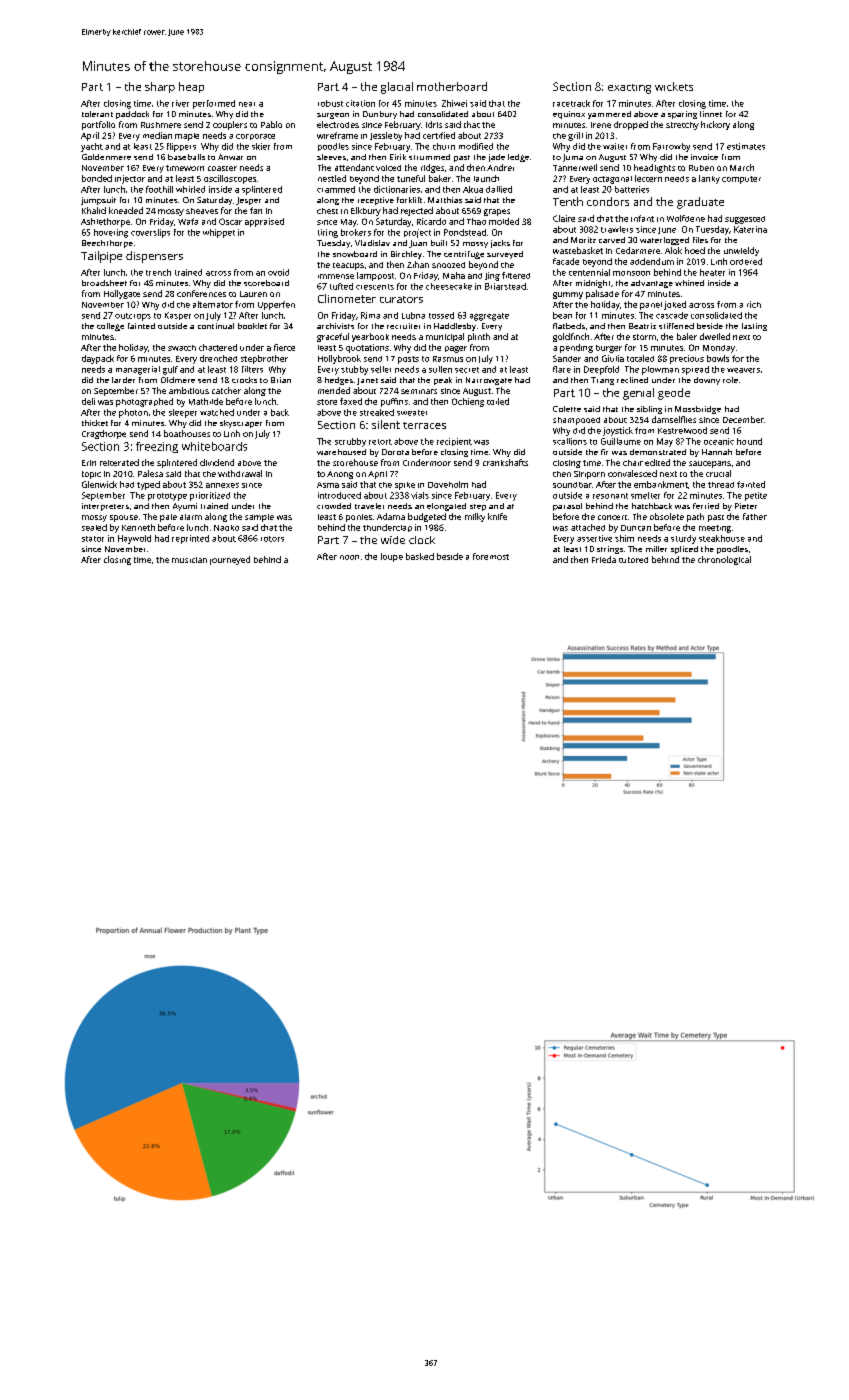 This image has width=849, height=1400. Describe the element at coordinates (674, 86) in the image. I see `wickets` at that location.
